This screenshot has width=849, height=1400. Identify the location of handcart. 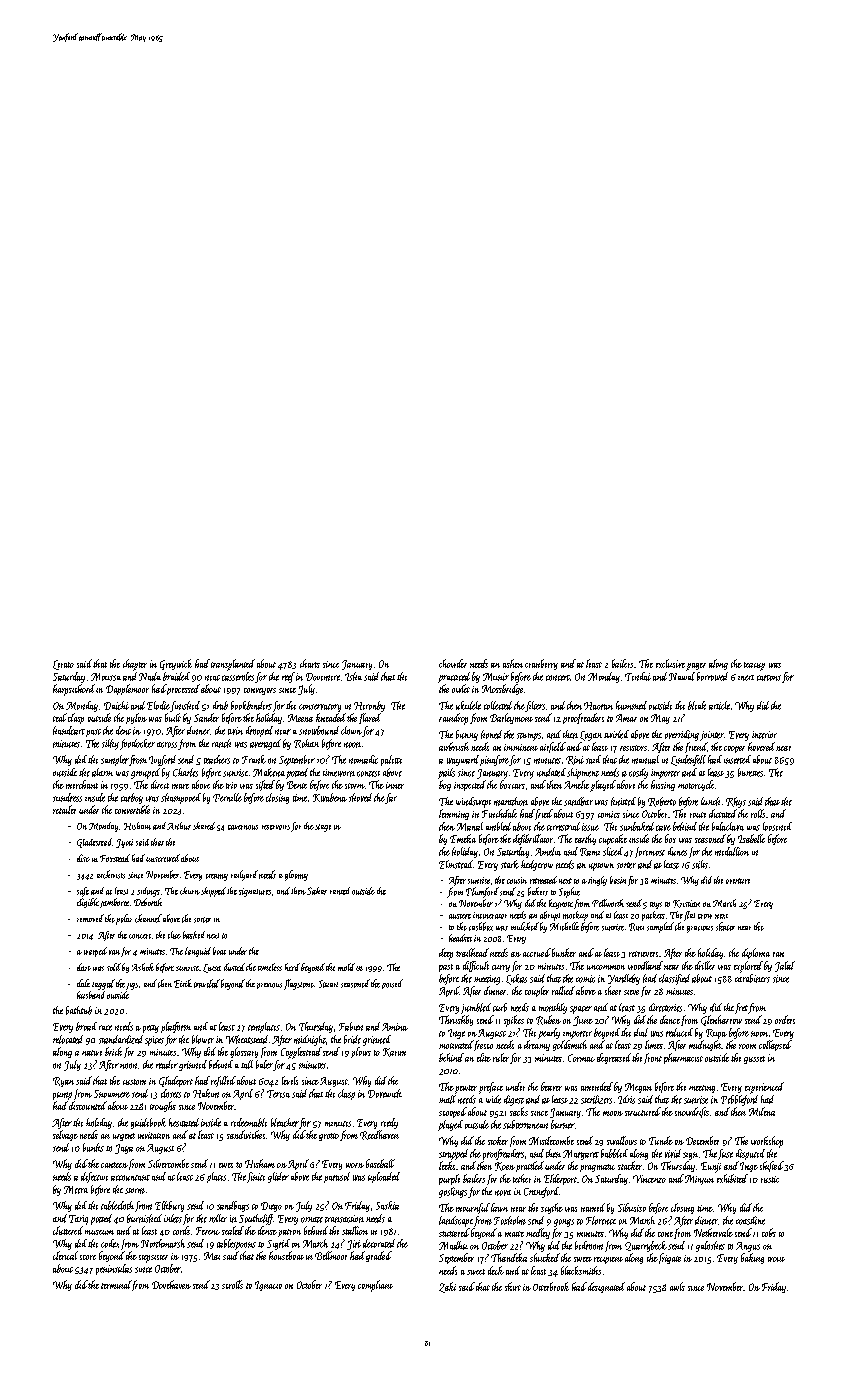
(69, 730).
